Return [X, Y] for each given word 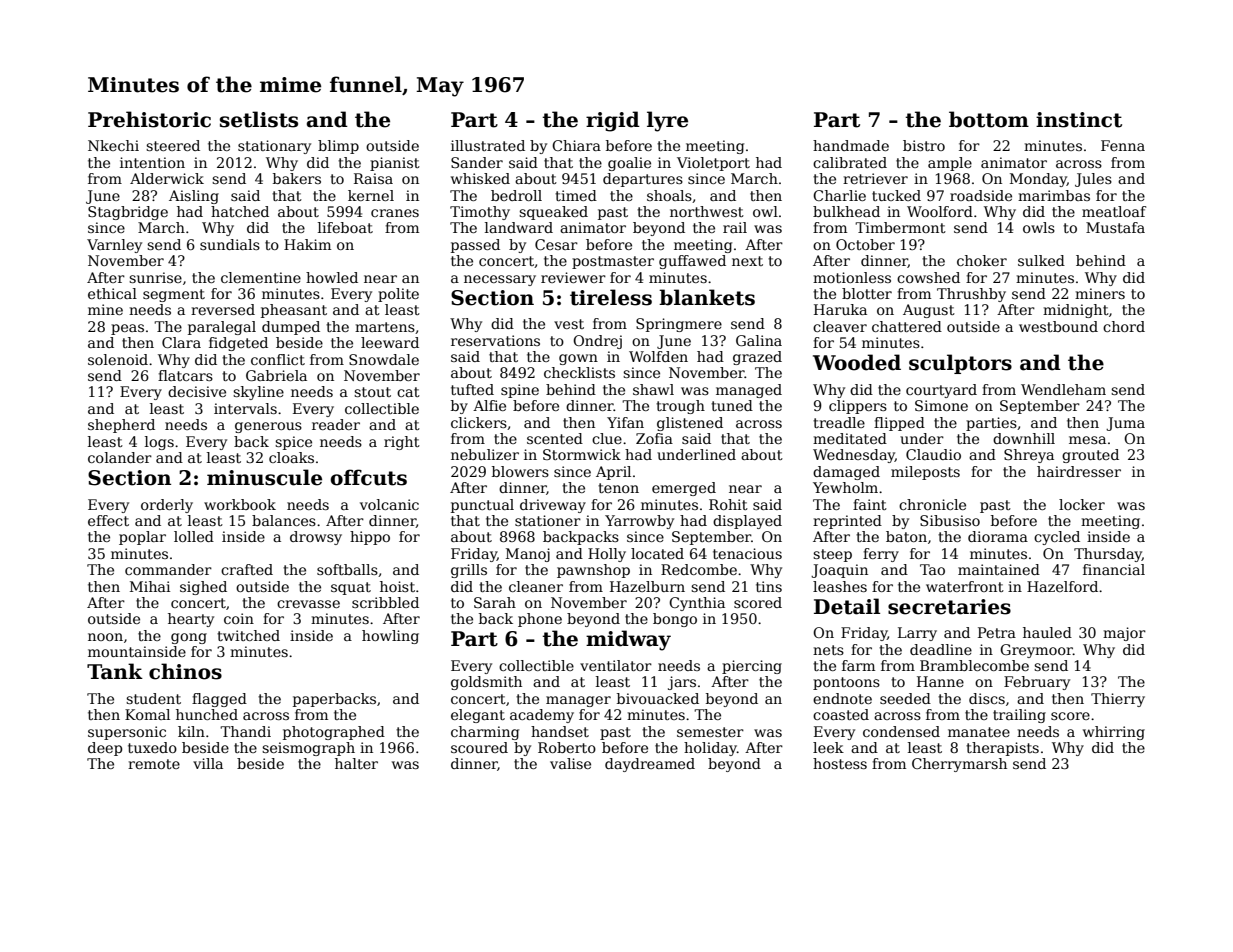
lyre [667, 121]
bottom [989, 119]
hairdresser [1079, 471]
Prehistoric [149, 119]
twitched [248, 635]
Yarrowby [639, 522]
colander [120, 457]
